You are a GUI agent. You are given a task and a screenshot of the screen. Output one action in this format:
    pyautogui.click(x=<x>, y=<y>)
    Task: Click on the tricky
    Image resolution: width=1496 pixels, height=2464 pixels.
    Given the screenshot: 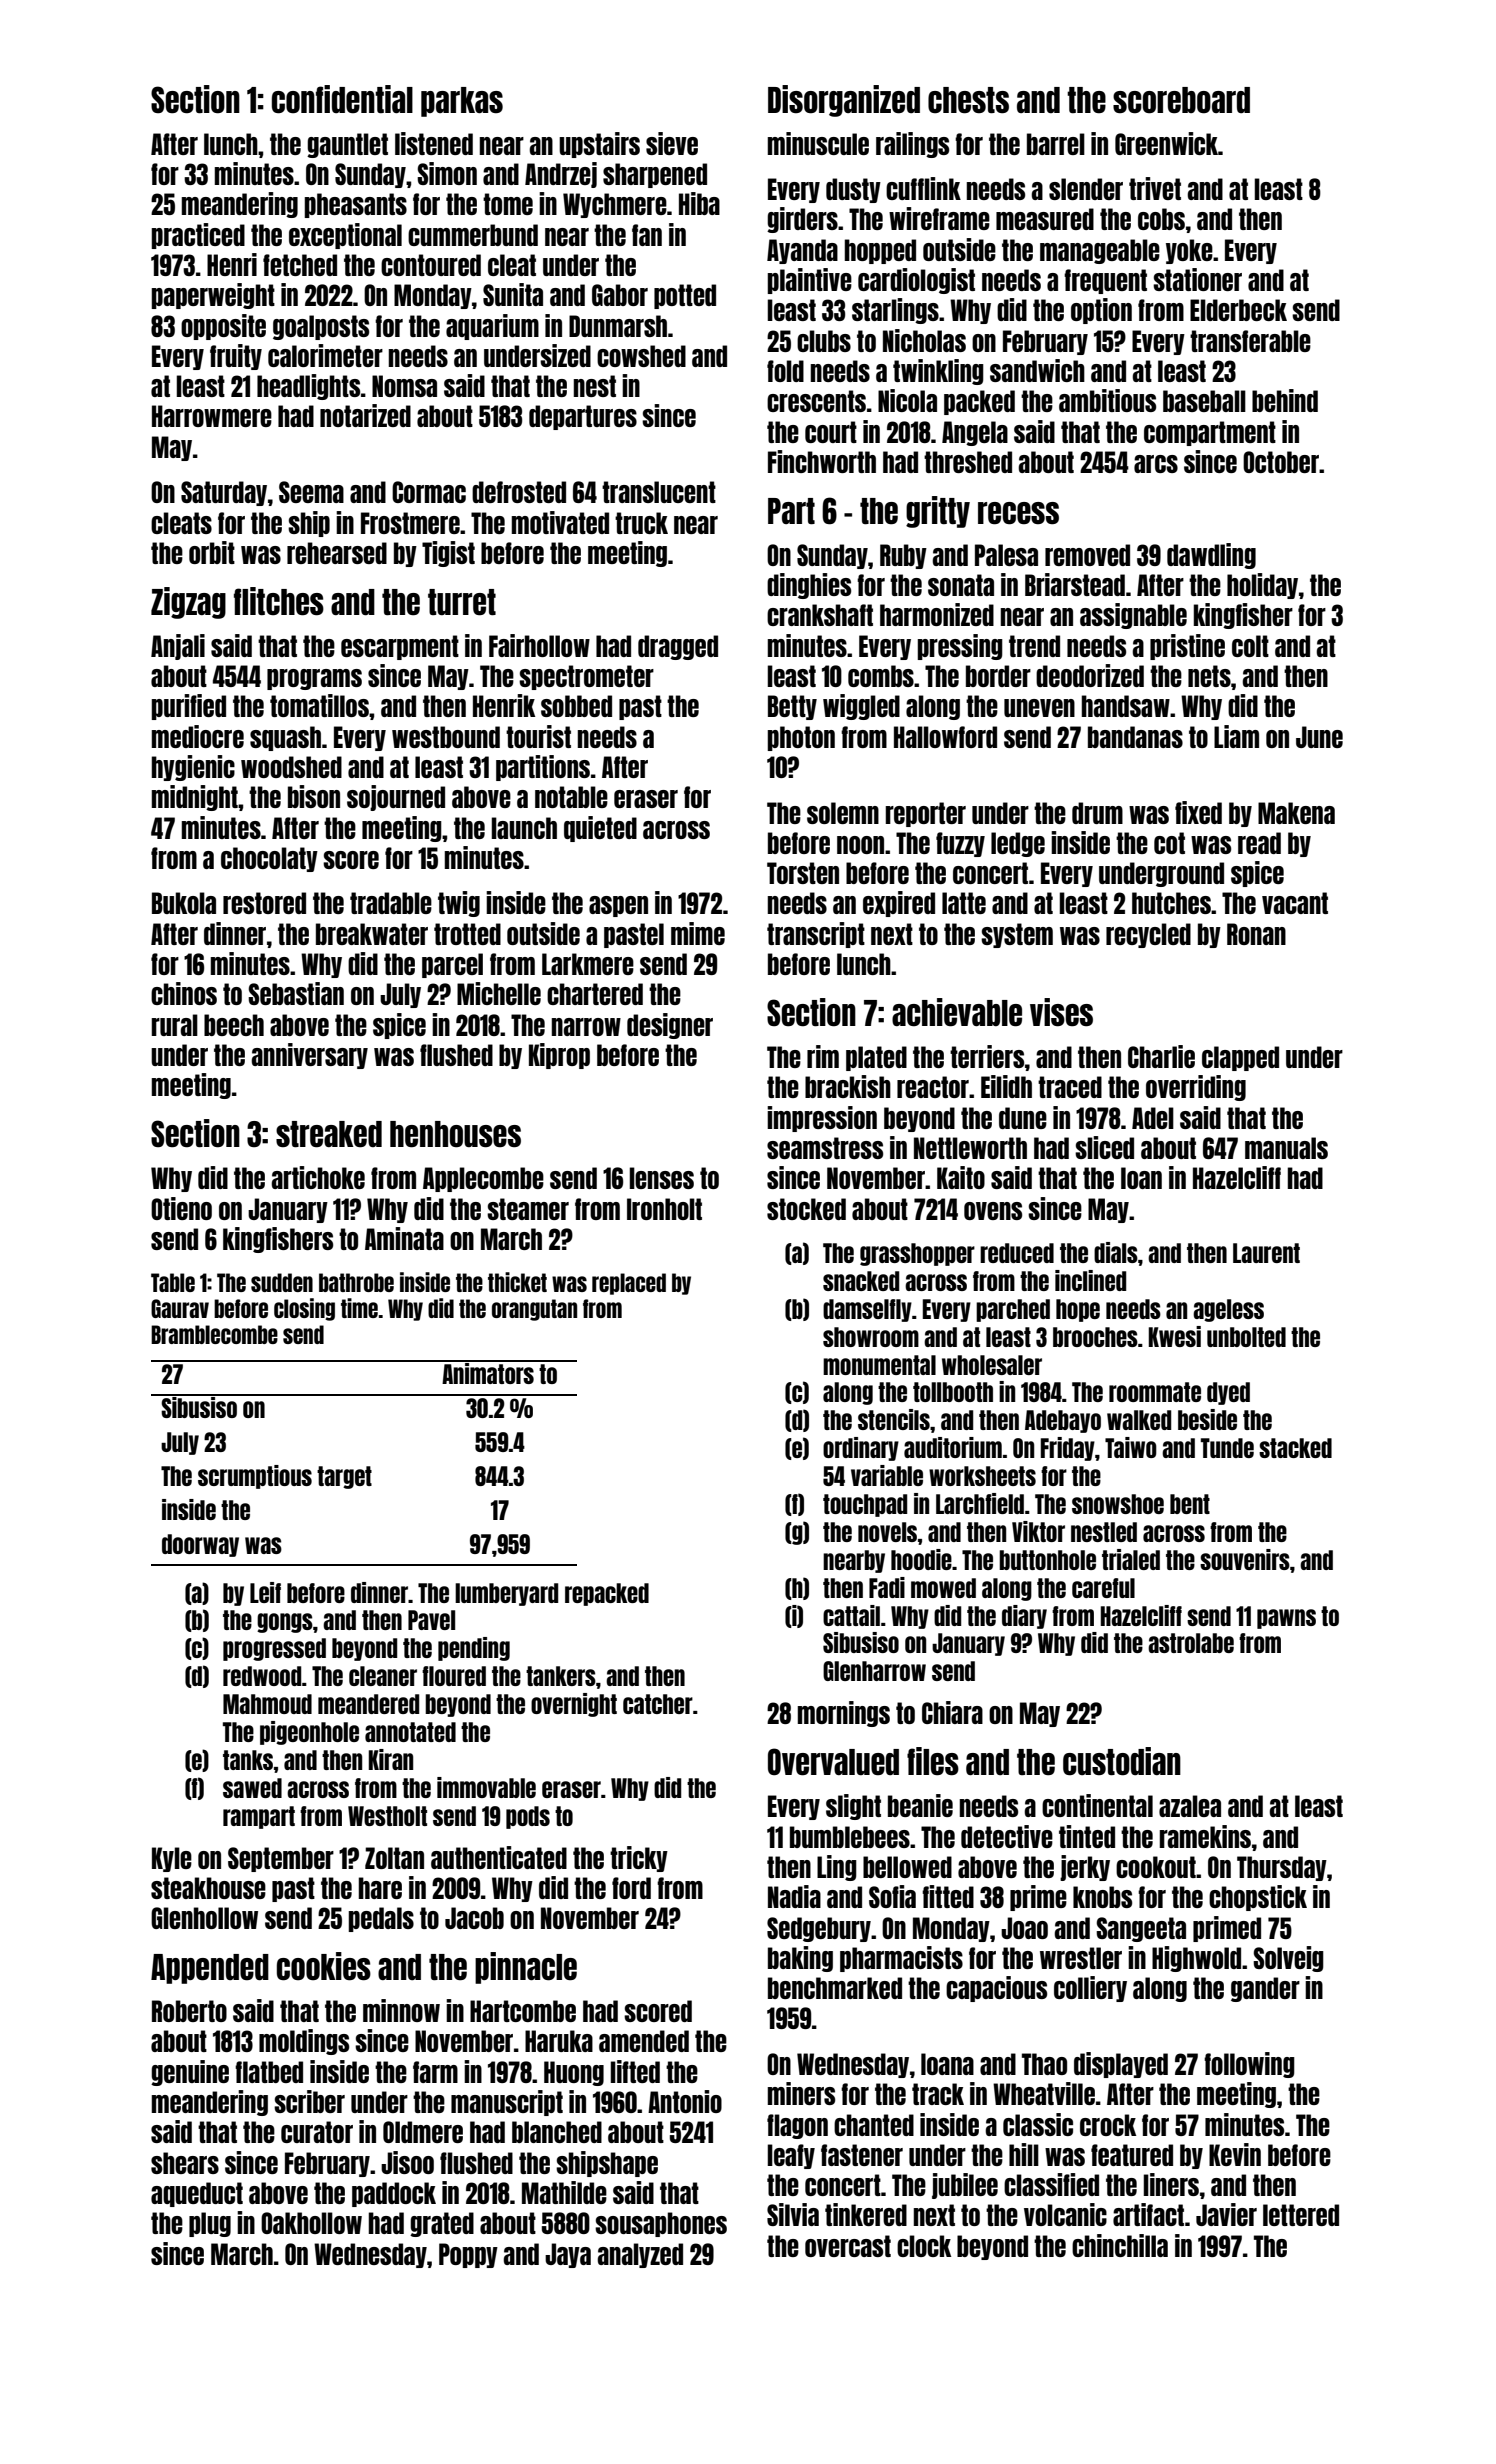 What is the action you would take?
    pyautogui.click(x=639, y=1859)
